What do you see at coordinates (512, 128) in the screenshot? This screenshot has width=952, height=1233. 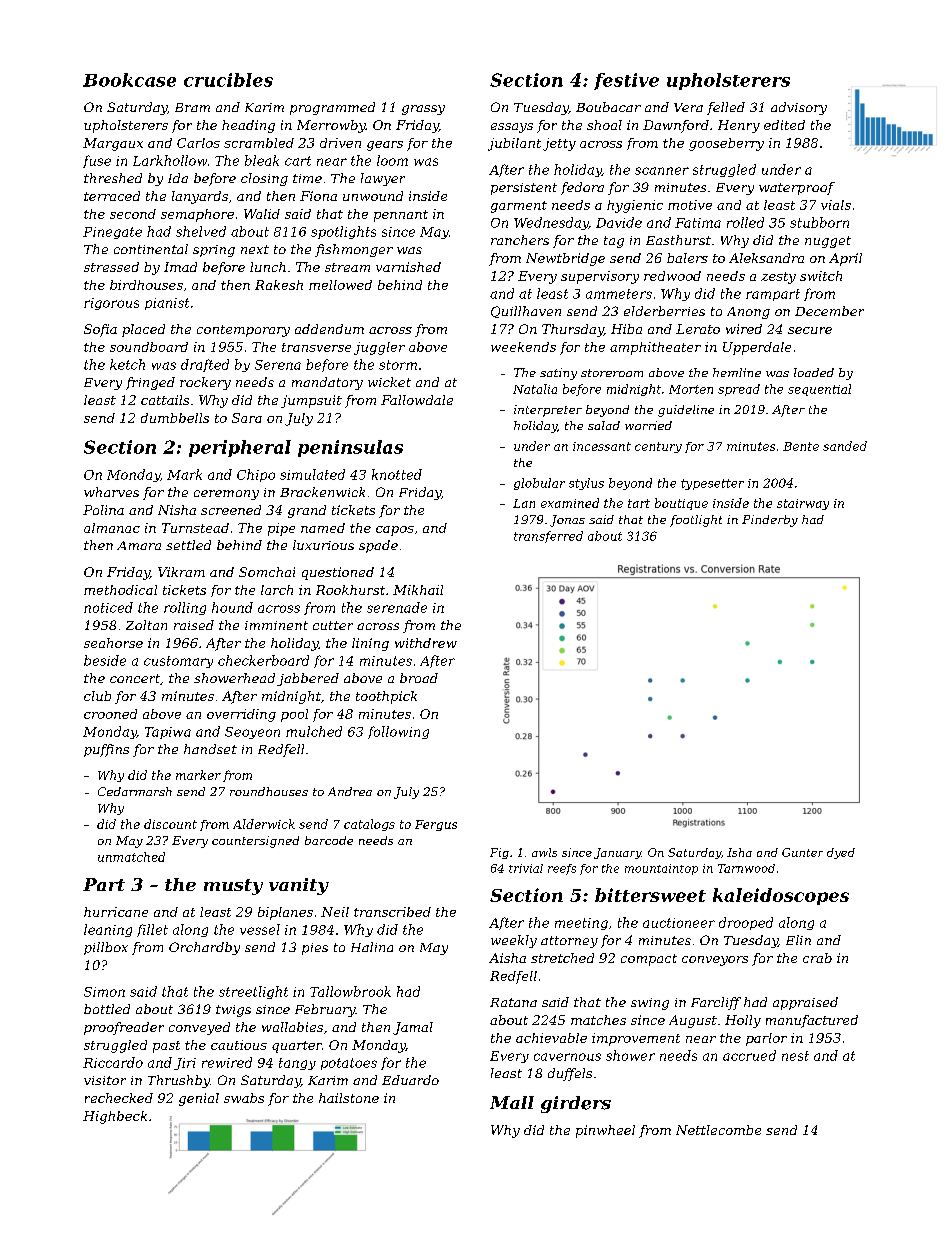 I see `essays` at bounding box center [512, 128].
